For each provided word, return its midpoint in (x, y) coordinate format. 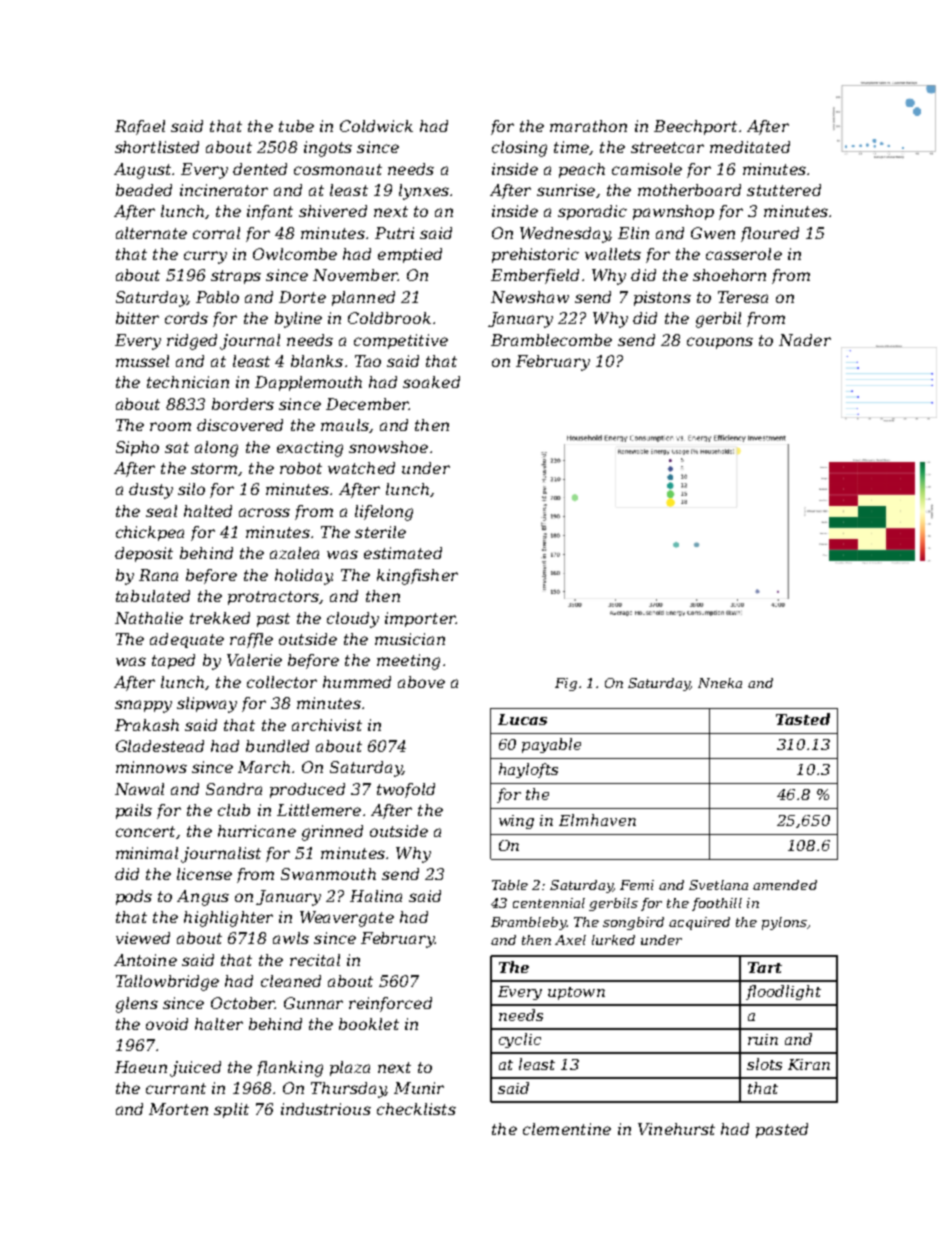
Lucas (522, 719)
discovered (240, 425)
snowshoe (388, 447)
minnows (151, 767)
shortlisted (157, 147)
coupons (720, 343)
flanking (290, 1069)
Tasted (803, 719)
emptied (410, 255)
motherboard (689, 190)
